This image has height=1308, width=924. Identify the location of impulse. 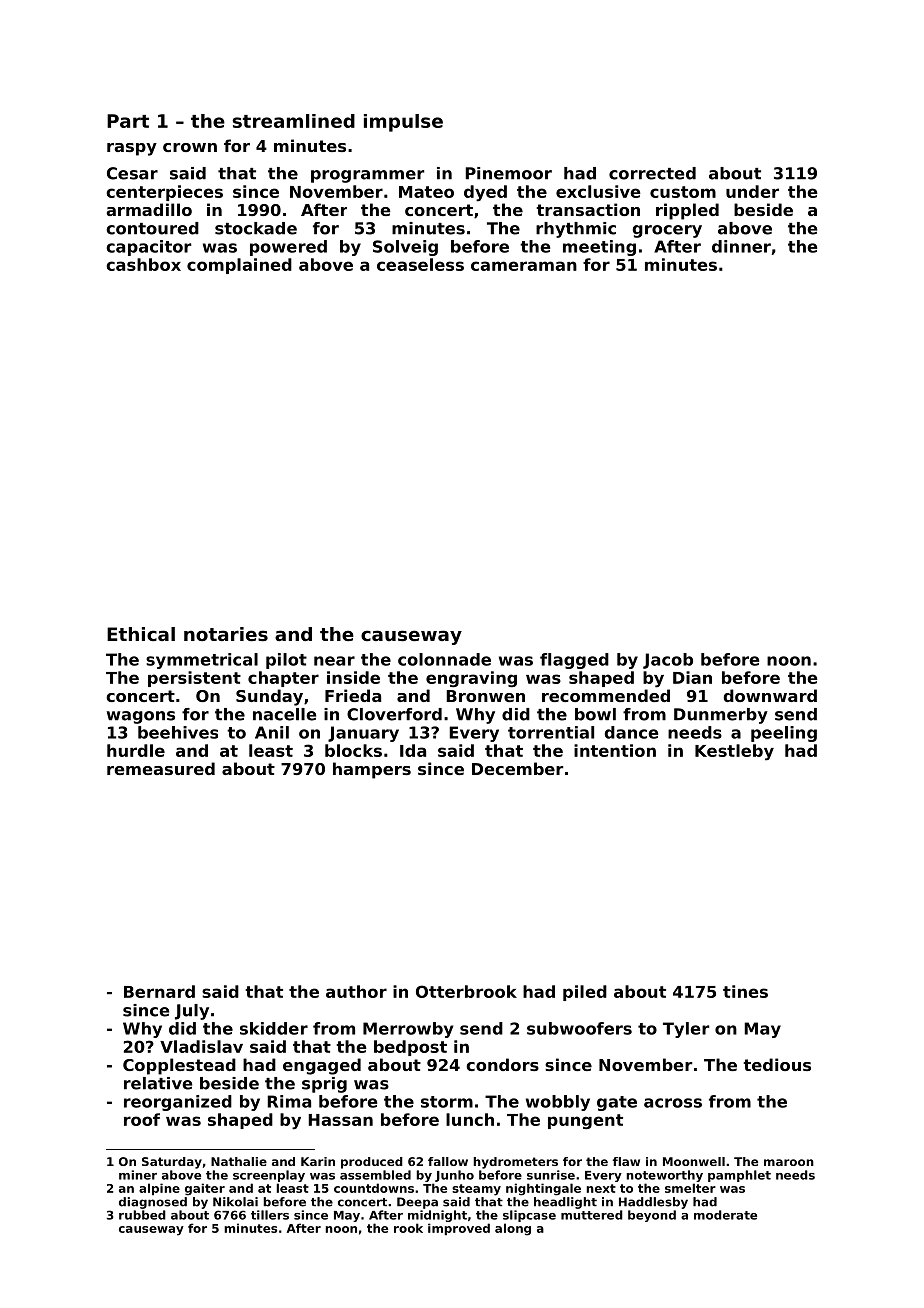
(403, 123).
